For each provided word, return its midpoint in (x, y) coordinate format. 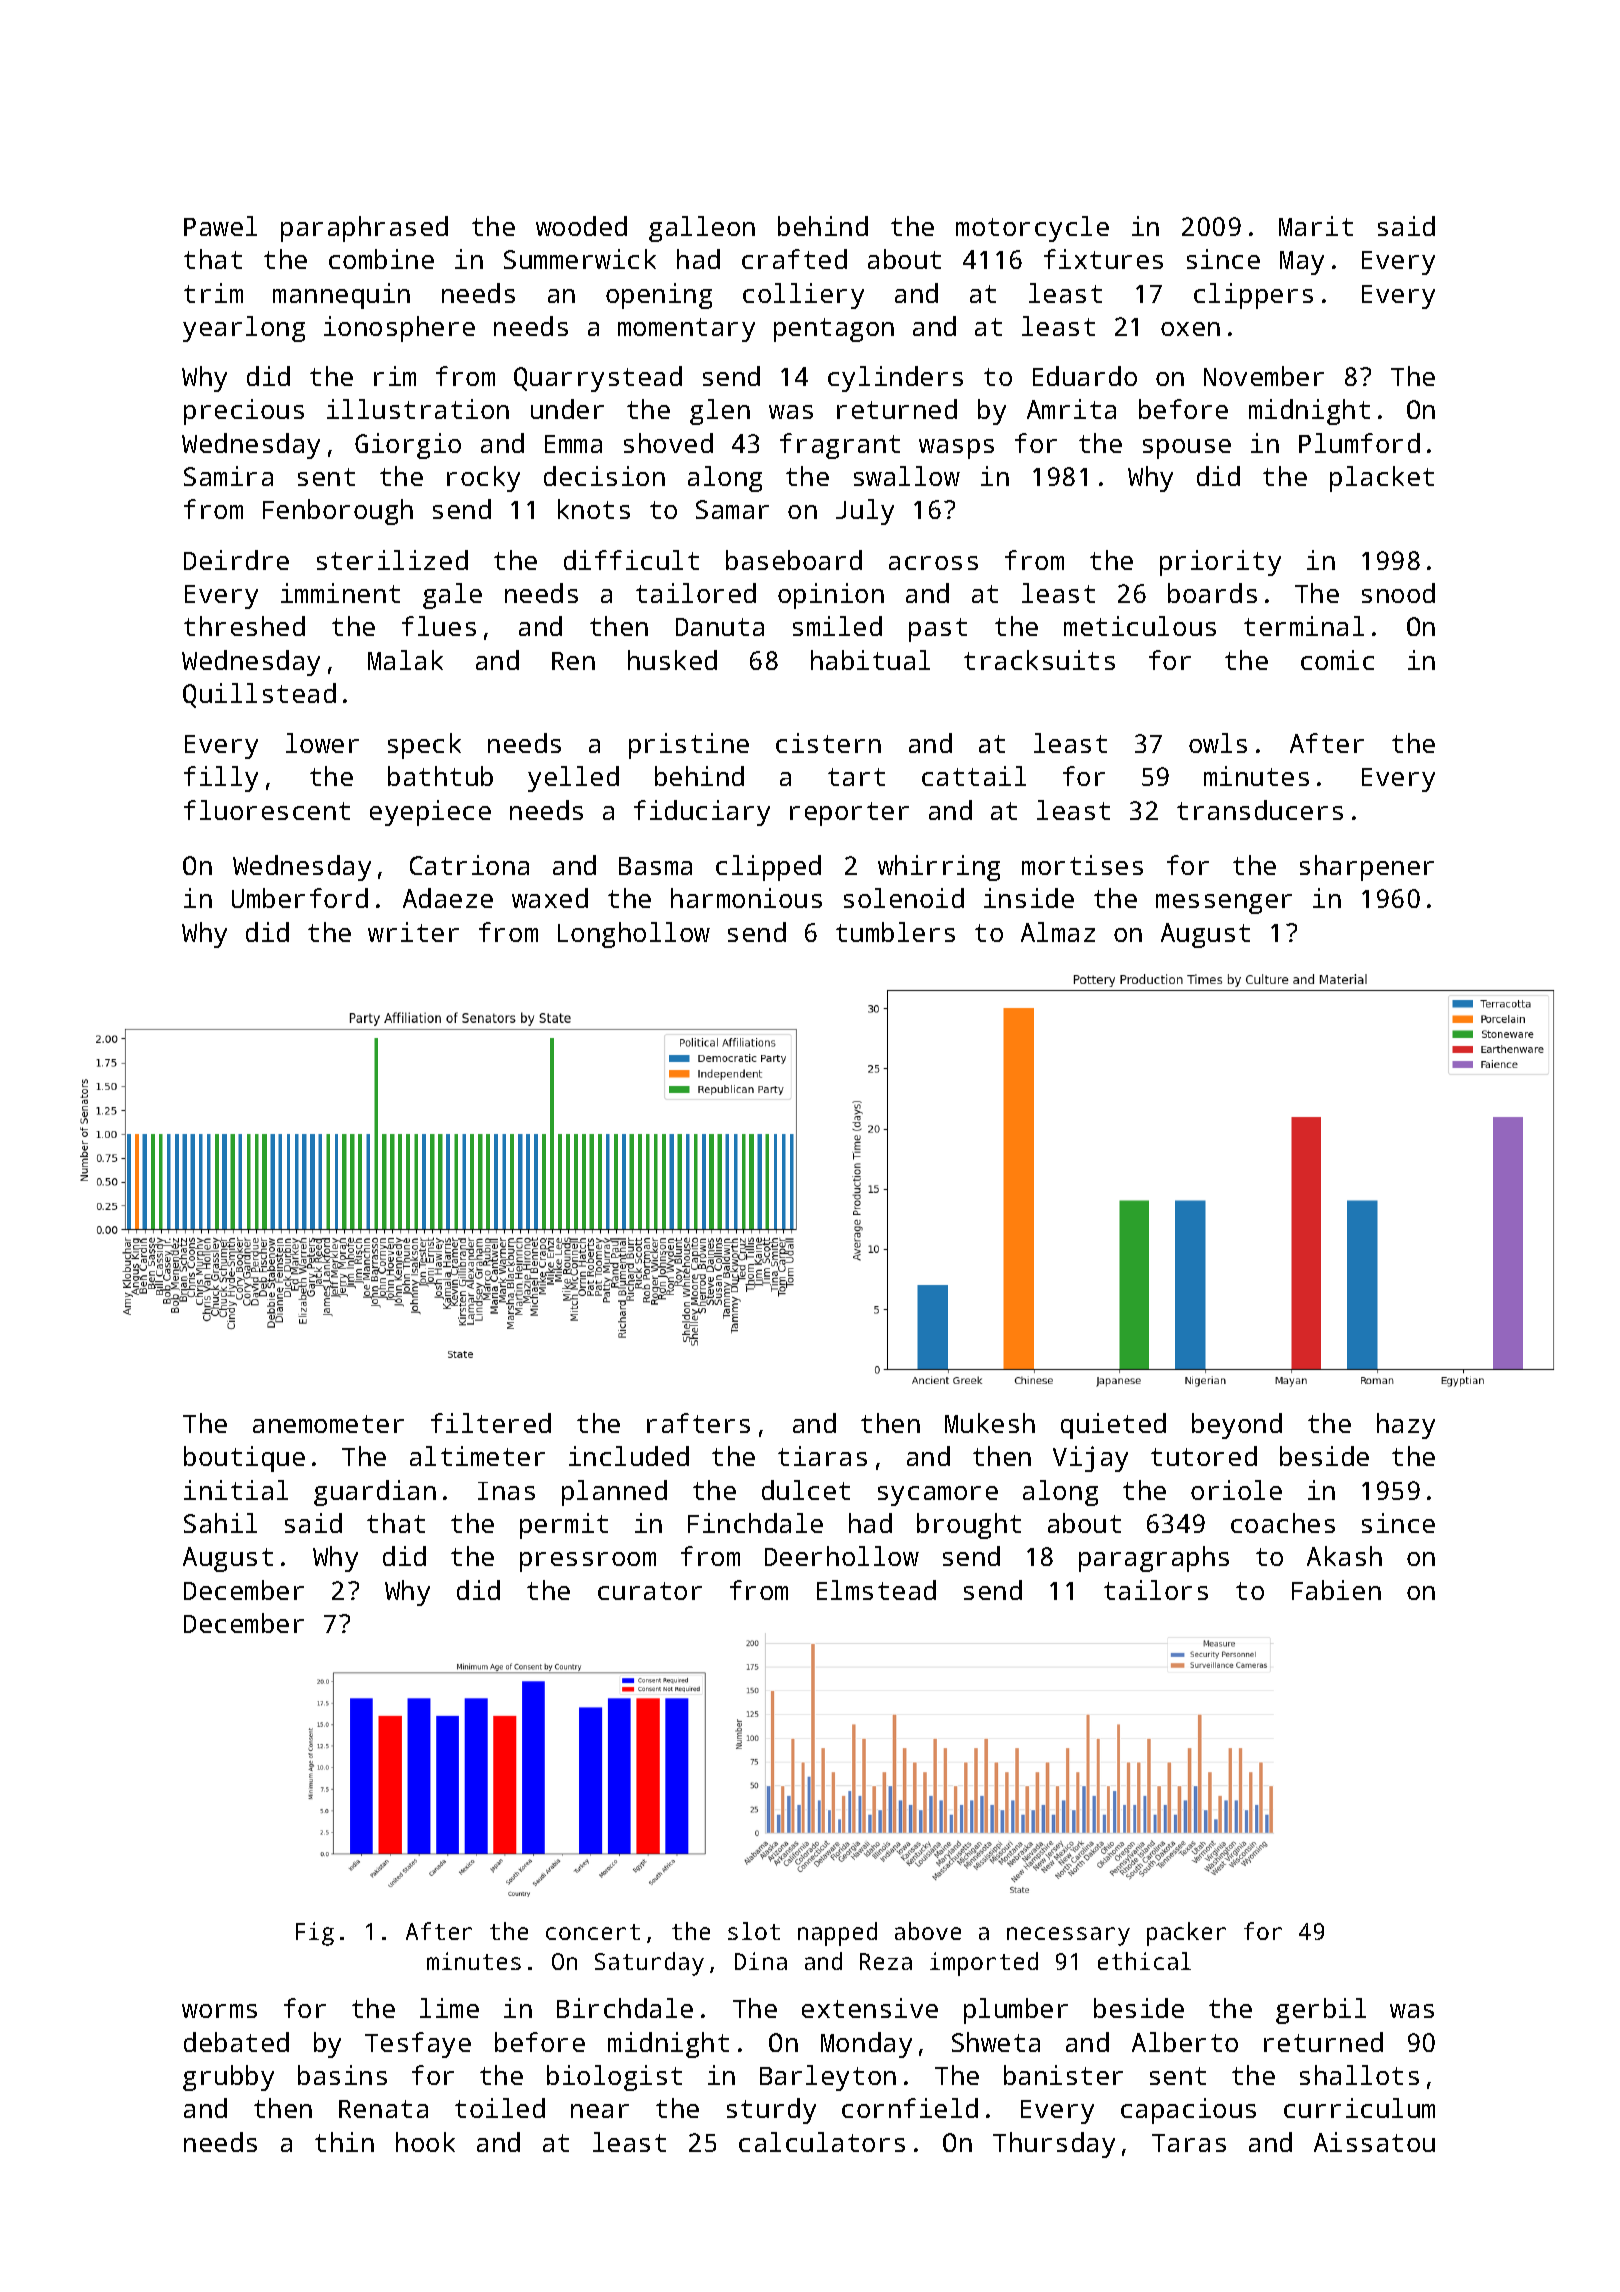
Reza (886, 1961)
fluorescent (267, 810)
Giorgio (408, 446)
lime (449, 2008)
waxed (550, 898)
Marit (1316, 226)
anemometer (328, 1424)
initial (236, 1490)
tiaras (822, 1456)
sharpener (1367, 868)
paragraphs (1154, 1559)
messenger (1224, 904)
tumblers (895, 932)
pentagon (834, 330)
